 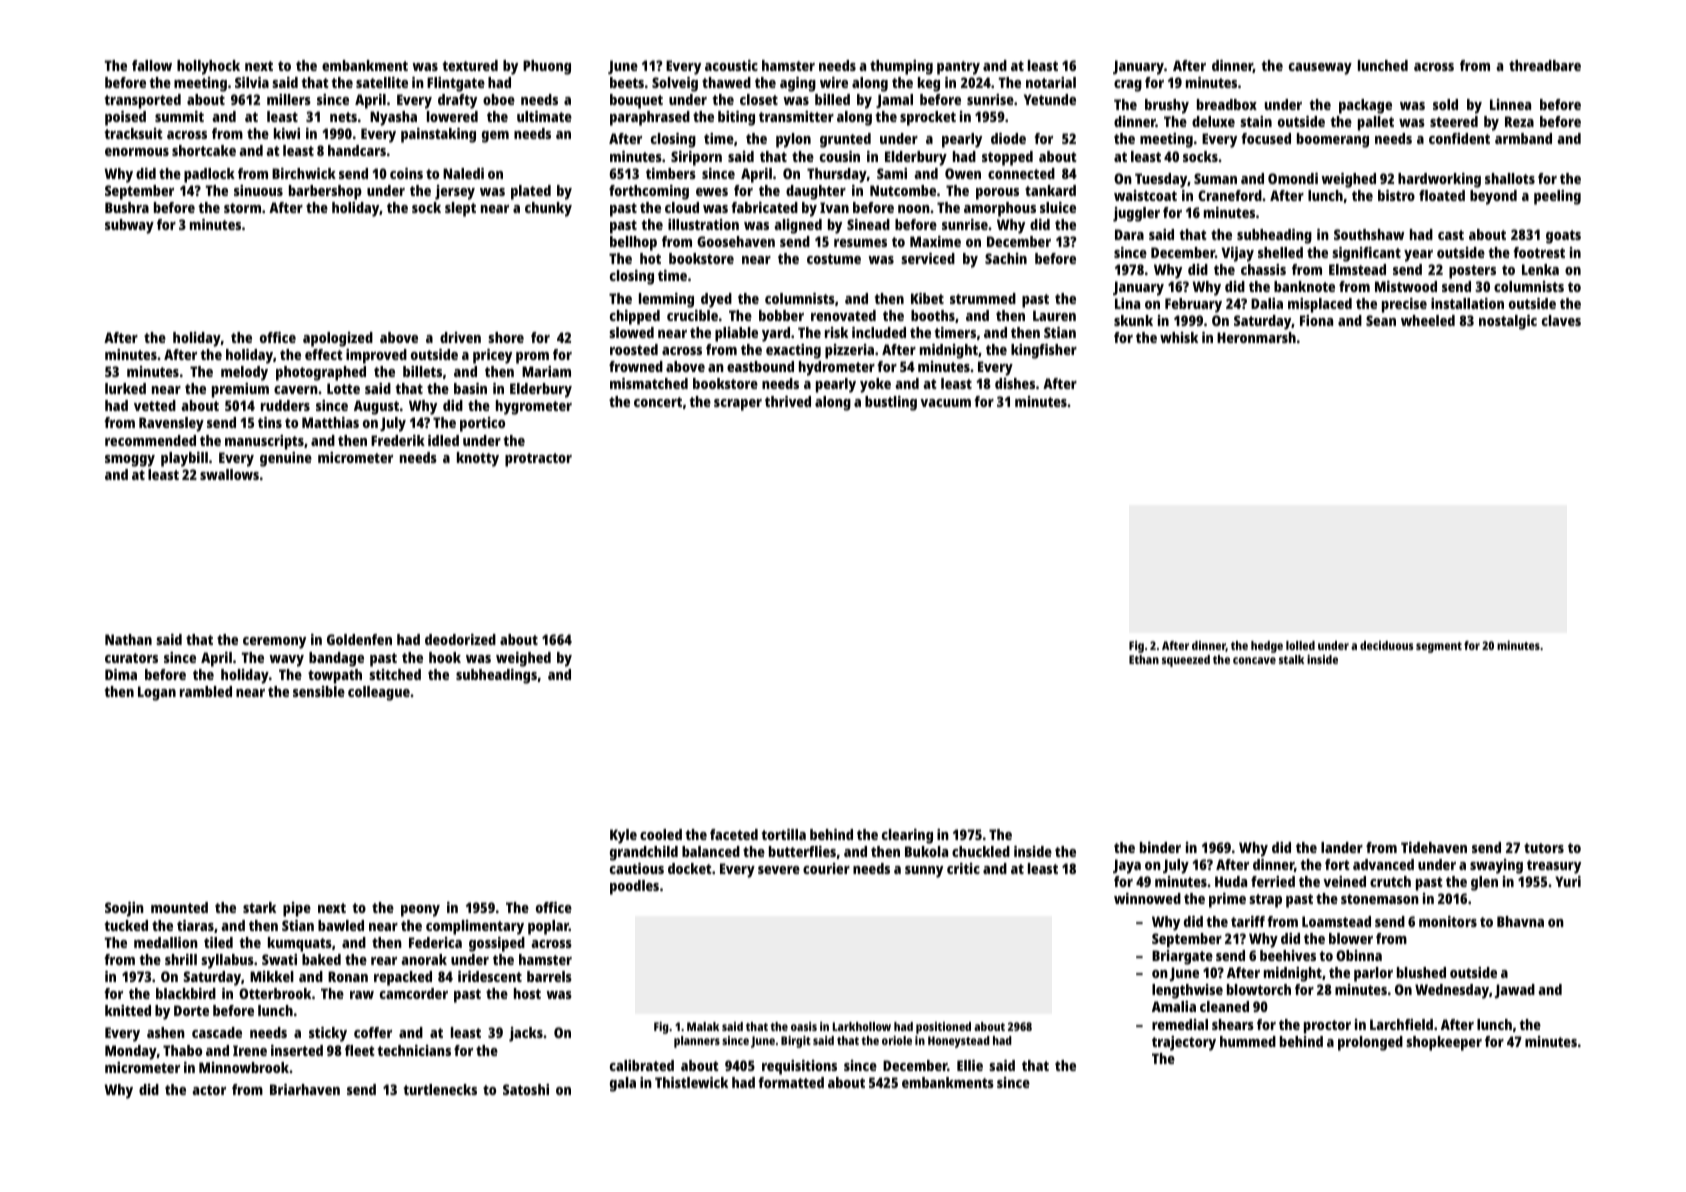 I want to click on eastbound, so click(x=760, y=366).
